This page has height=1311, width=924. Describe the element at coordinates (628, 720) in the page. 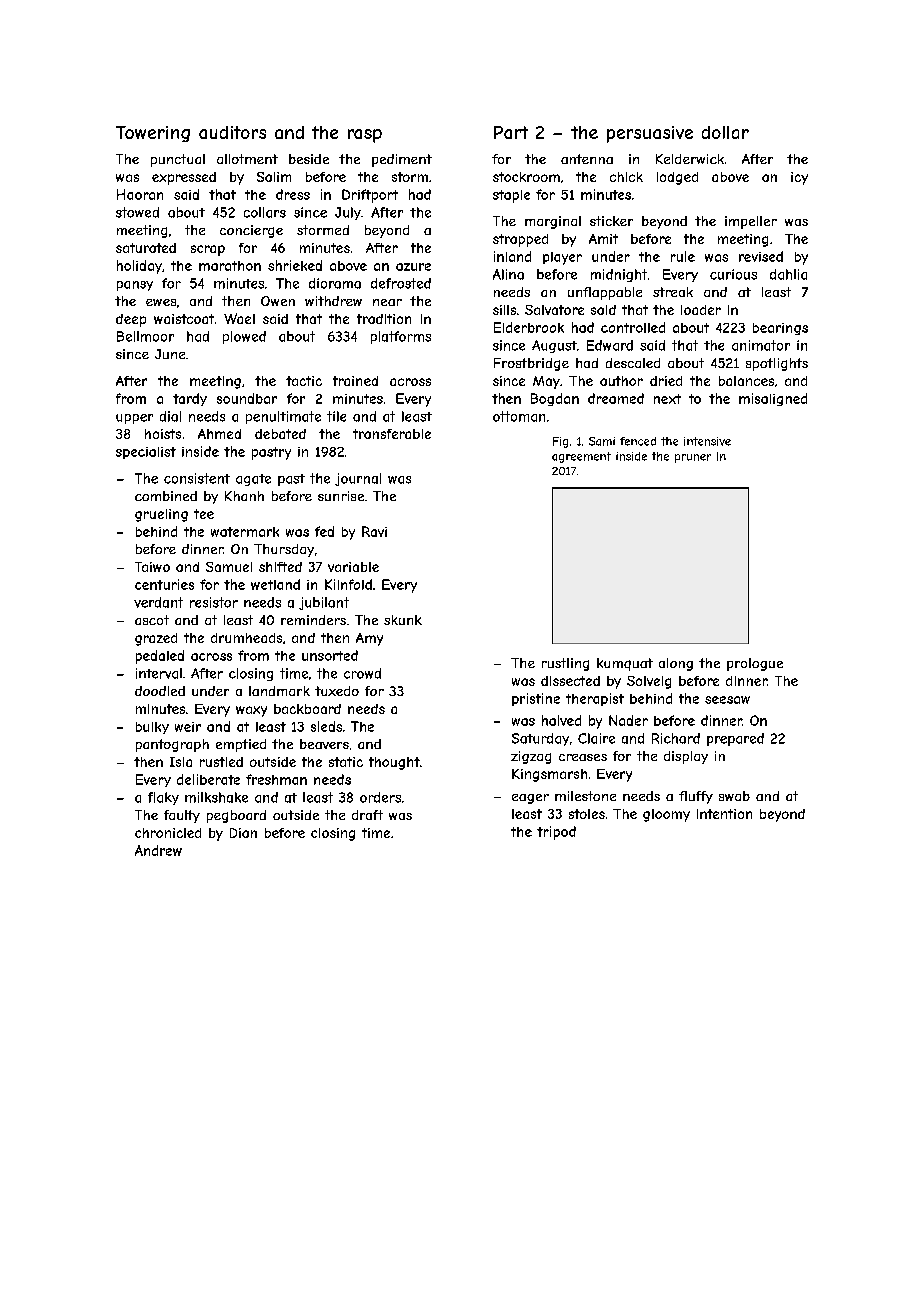

I see `Nader` at that location.
